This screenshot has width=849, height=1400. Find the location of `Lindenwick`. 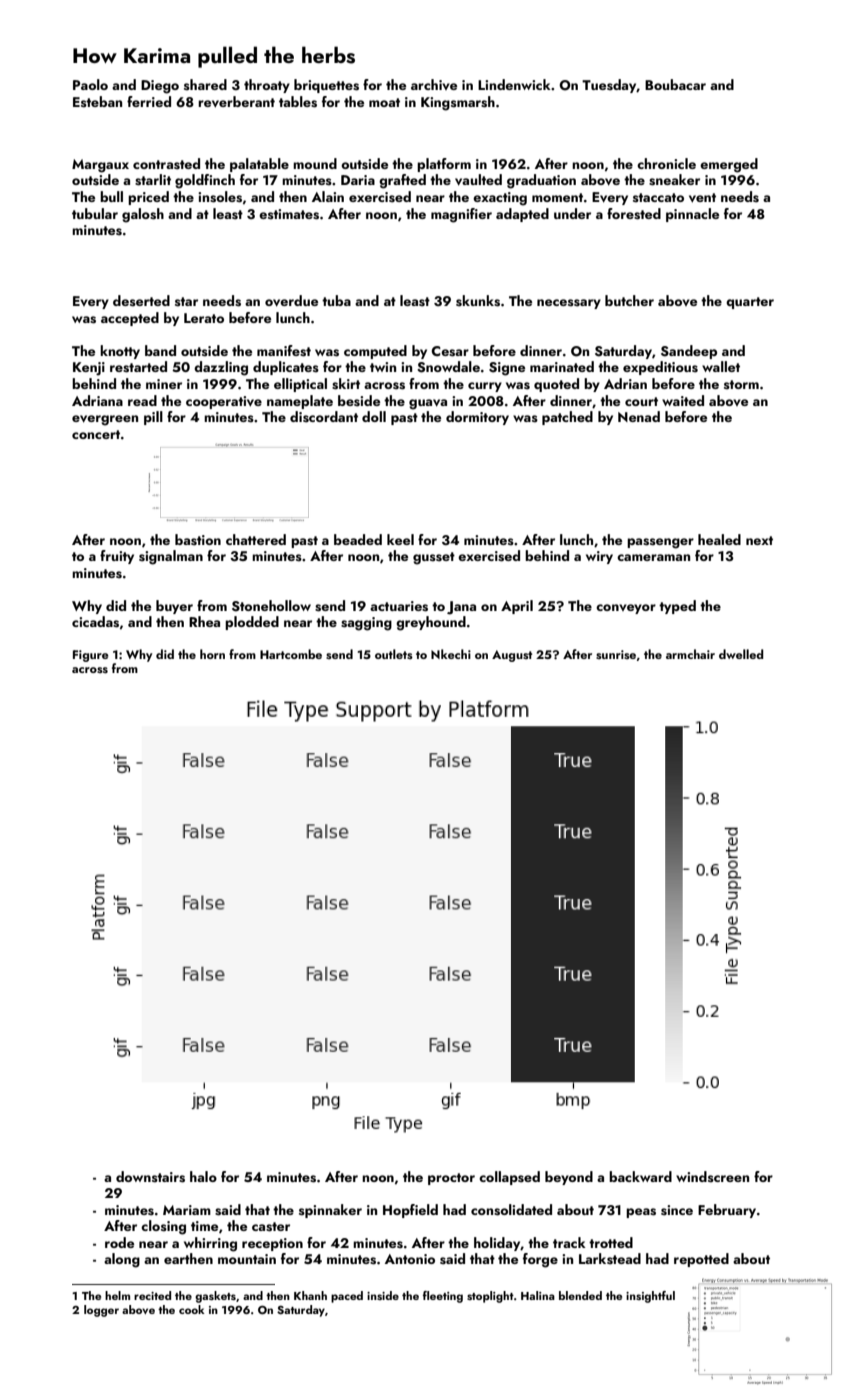

Lindenwick is located at coordinates (514, 84).
